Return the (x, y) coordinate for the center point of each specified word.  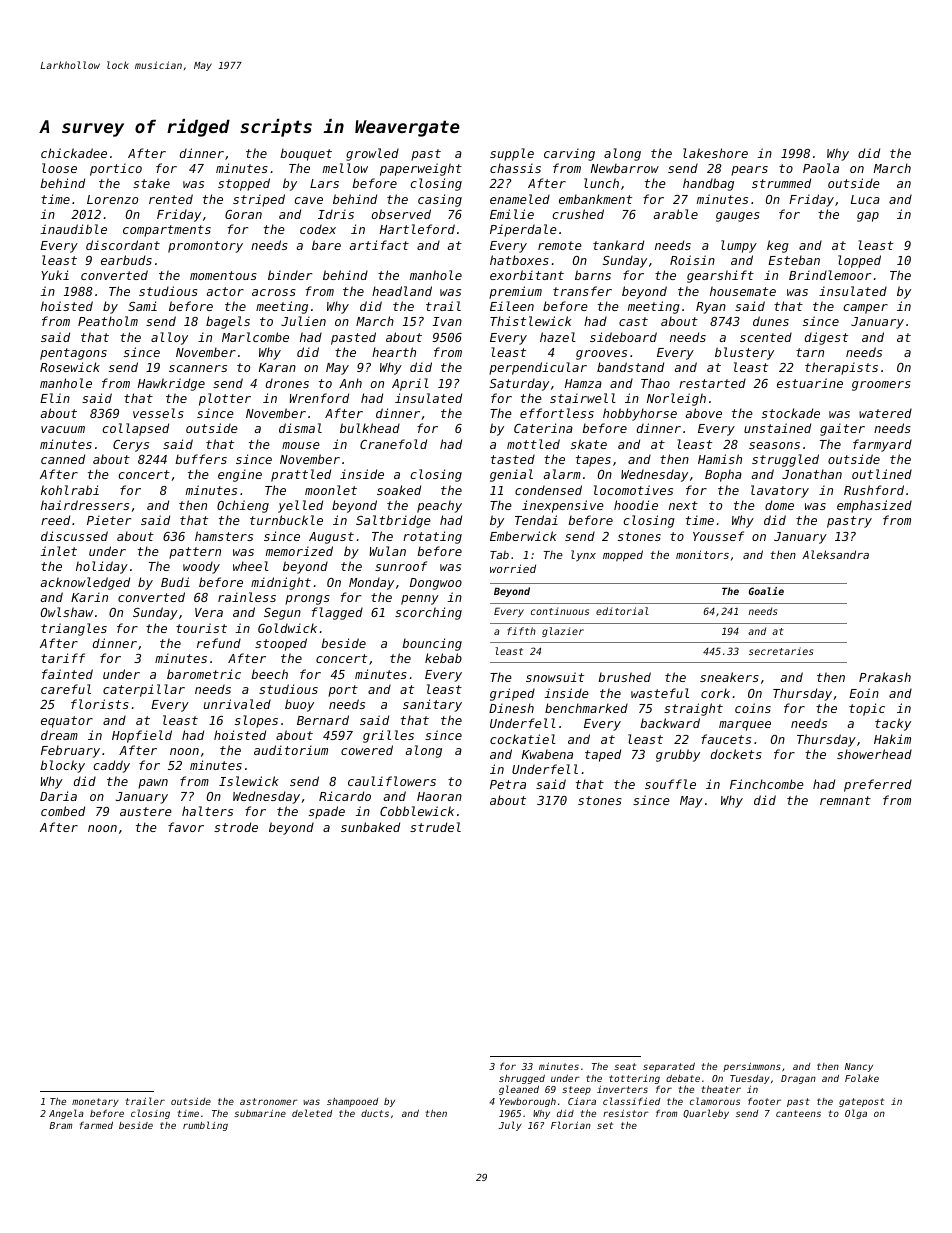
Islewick (249, 781)
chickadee (74, 153)
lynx (583, 556)
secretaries (781, 651)
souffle (670, 784)
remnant (845, 800)
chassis (515, 168)
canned (63, 459)
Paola (821, 168)
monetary (95, 1102)
